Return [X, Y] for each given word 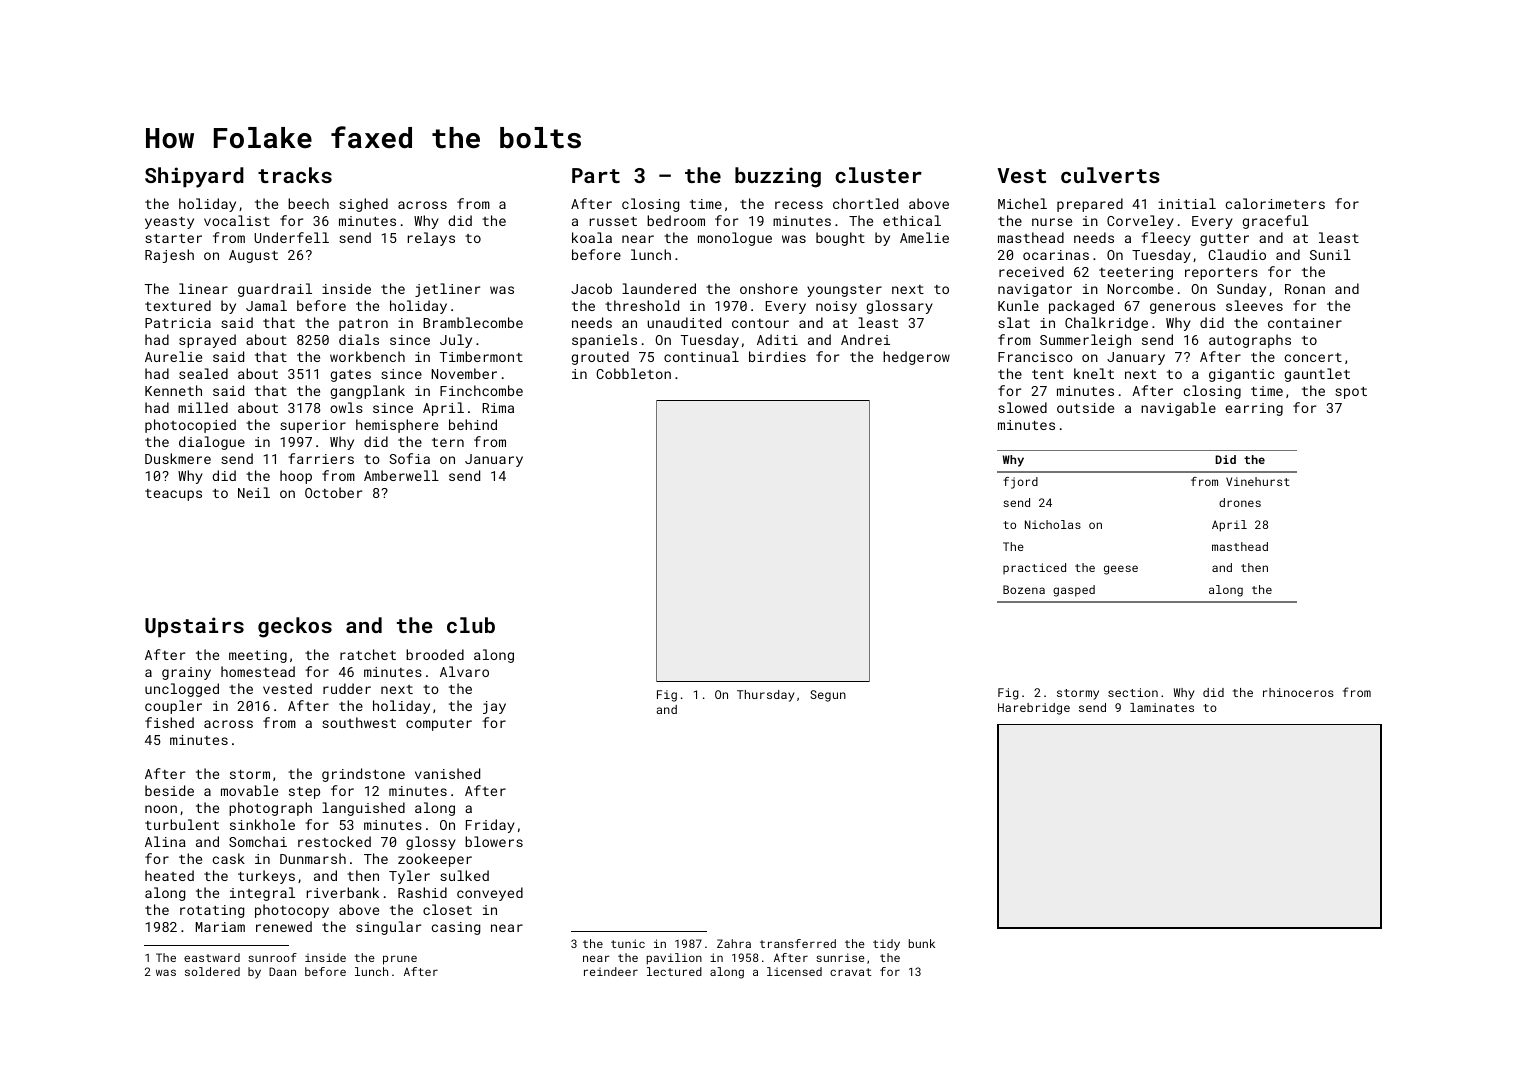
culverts [1110, 175]
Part [596, 175]
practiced [1034, 568]
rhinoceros [1298, 692]
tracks [295, 175]
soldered [212, 971]
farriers [321, 458]
